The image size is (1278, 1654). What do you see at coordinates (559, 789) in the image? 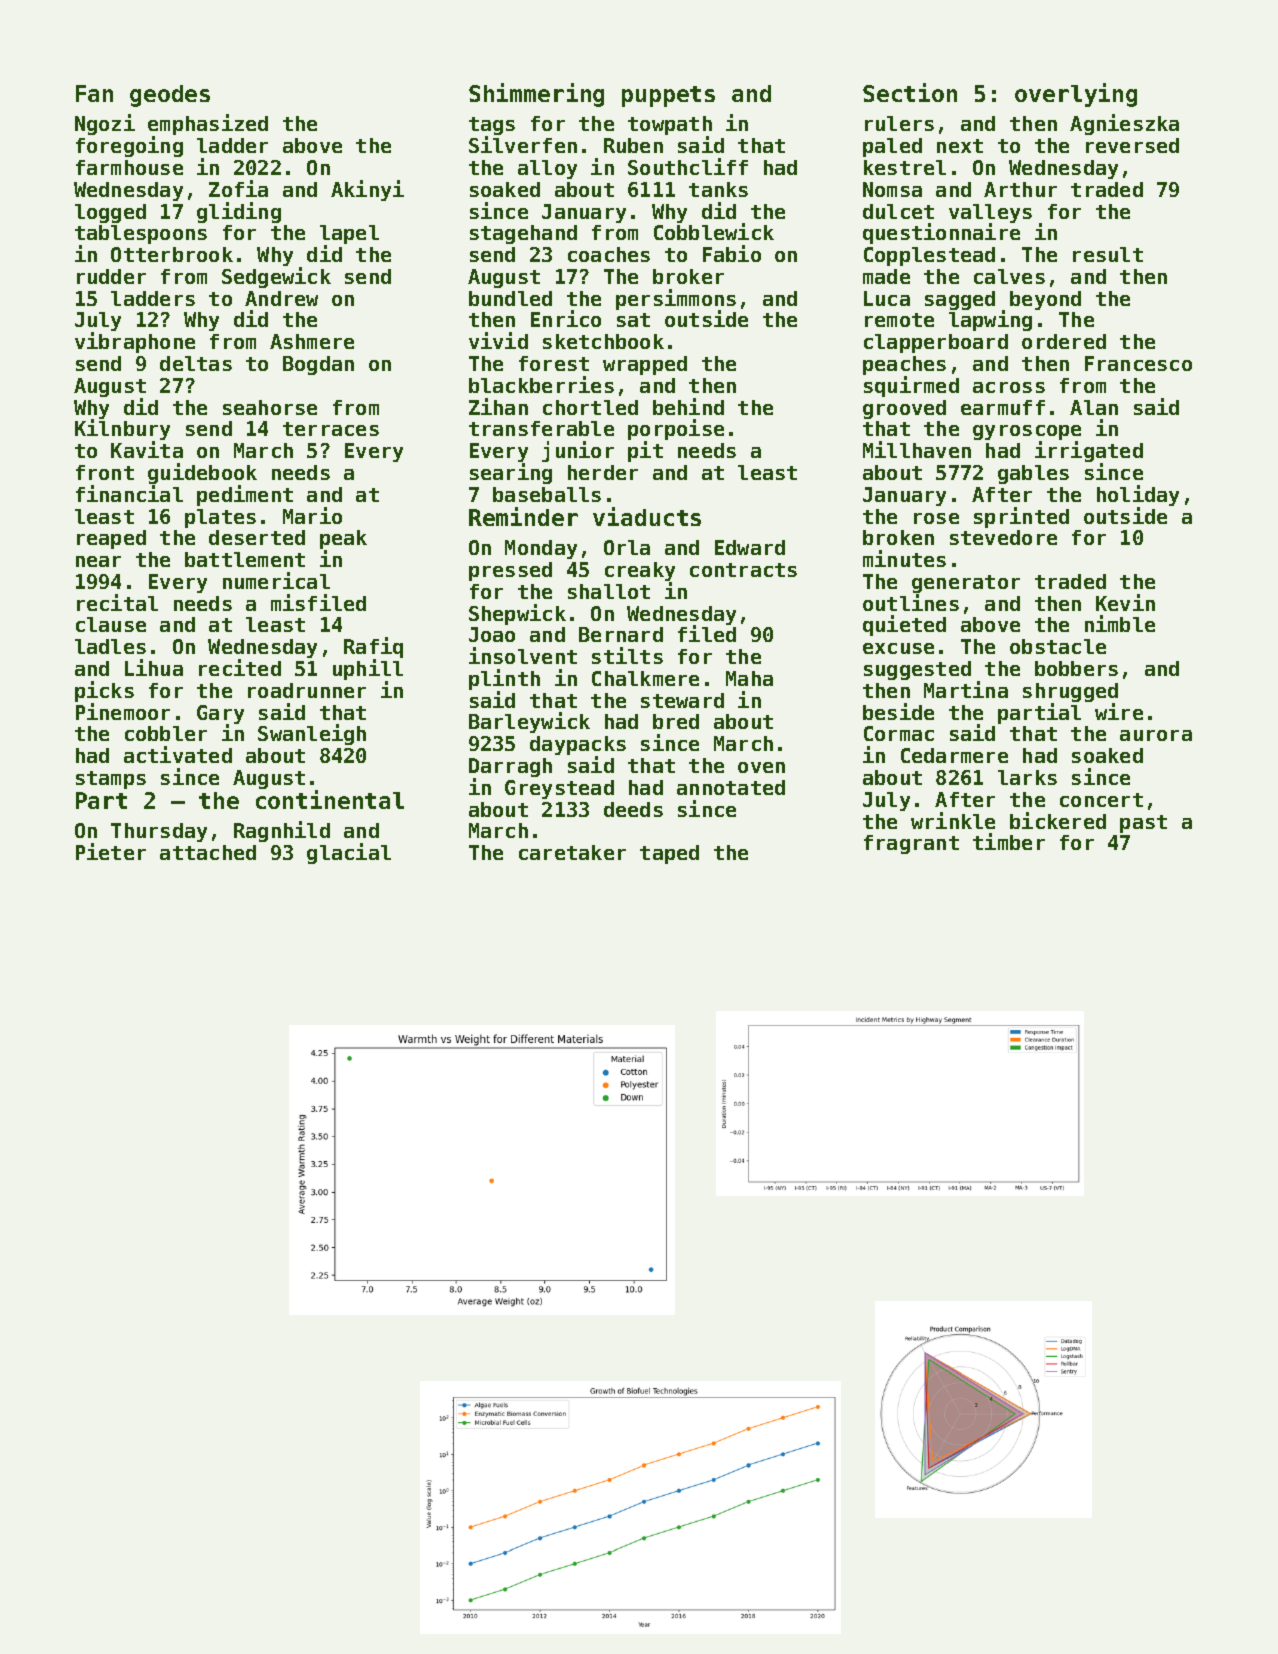
I see `Greystead` at bounding box center [559, 789].
